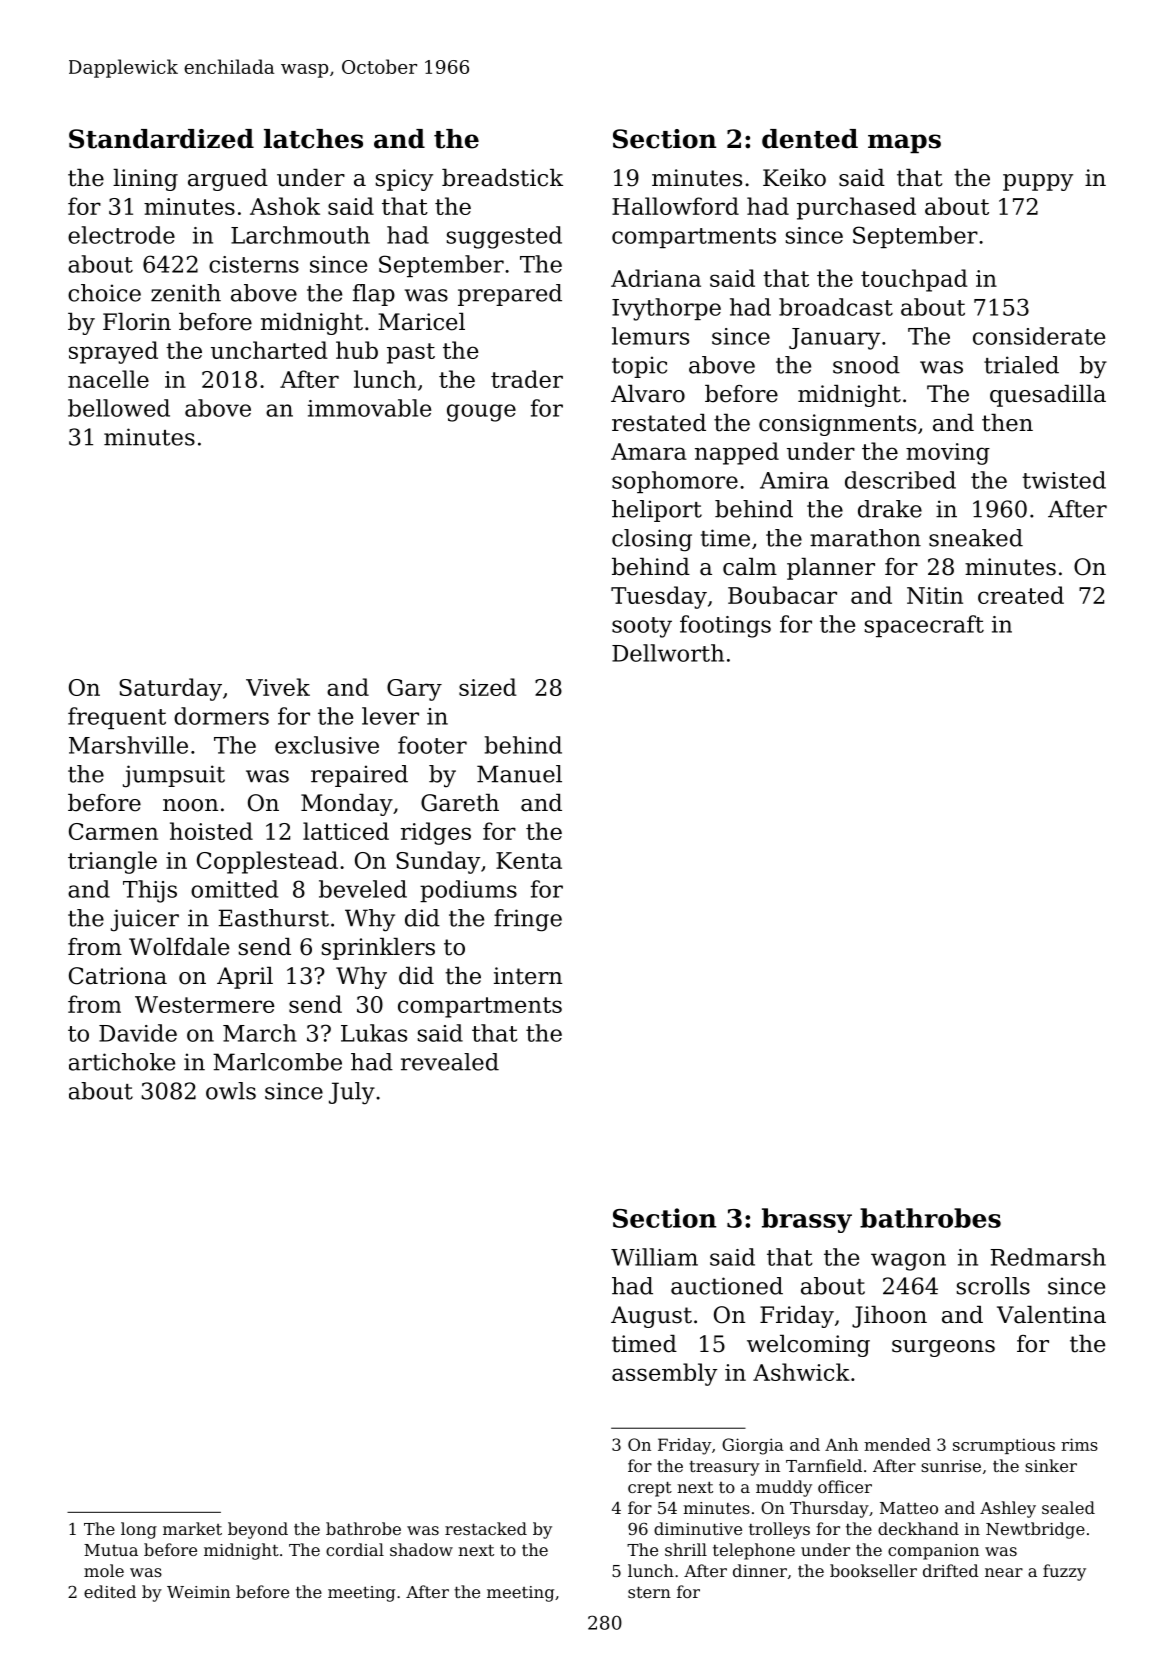  What do you see at coordinates (654, 1257) in the screenshot?
I see `William` at bounding box center [654, 1257].
